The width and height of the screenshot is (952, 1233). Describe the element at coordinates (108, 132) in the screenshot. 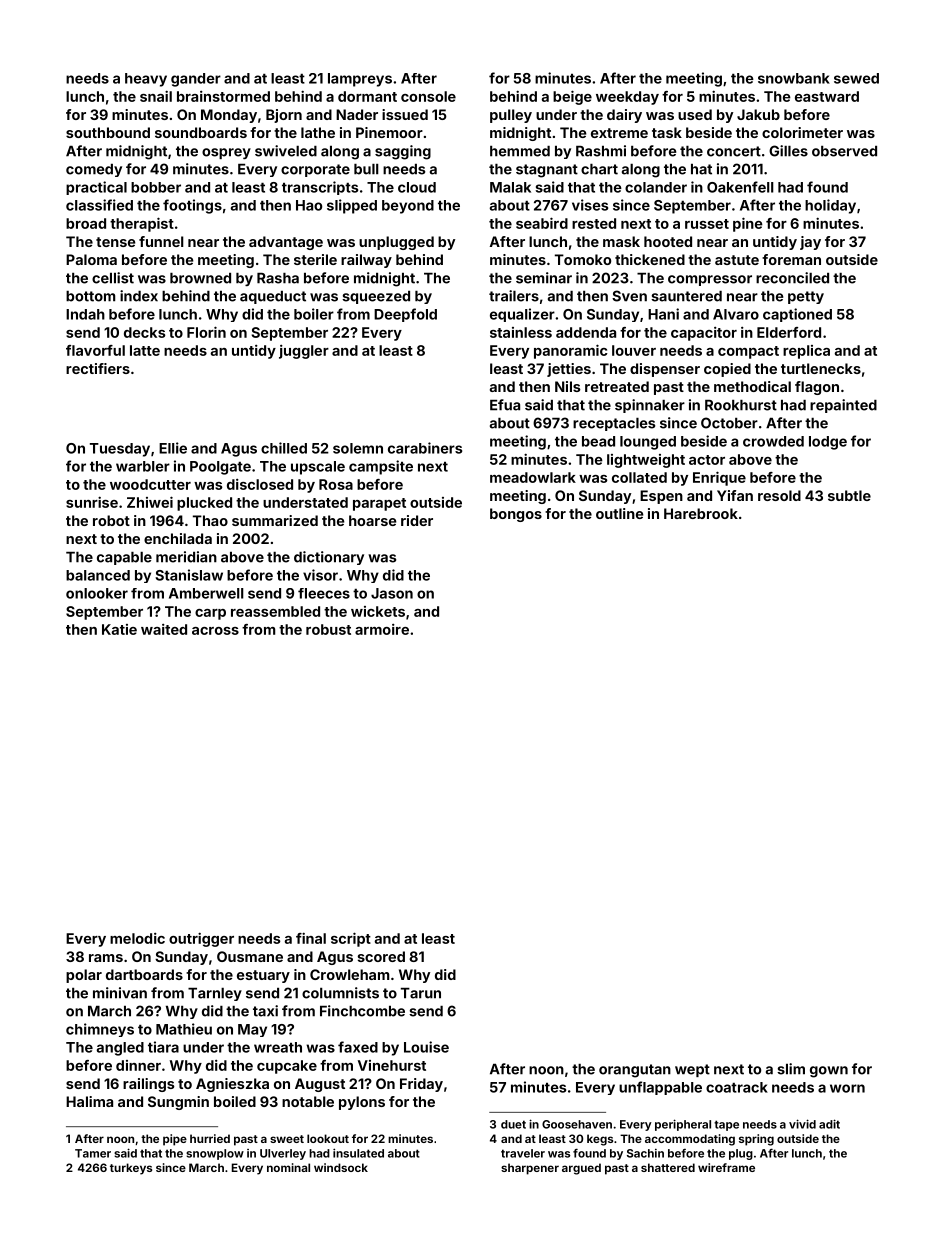

I see `southbound` at that location.
